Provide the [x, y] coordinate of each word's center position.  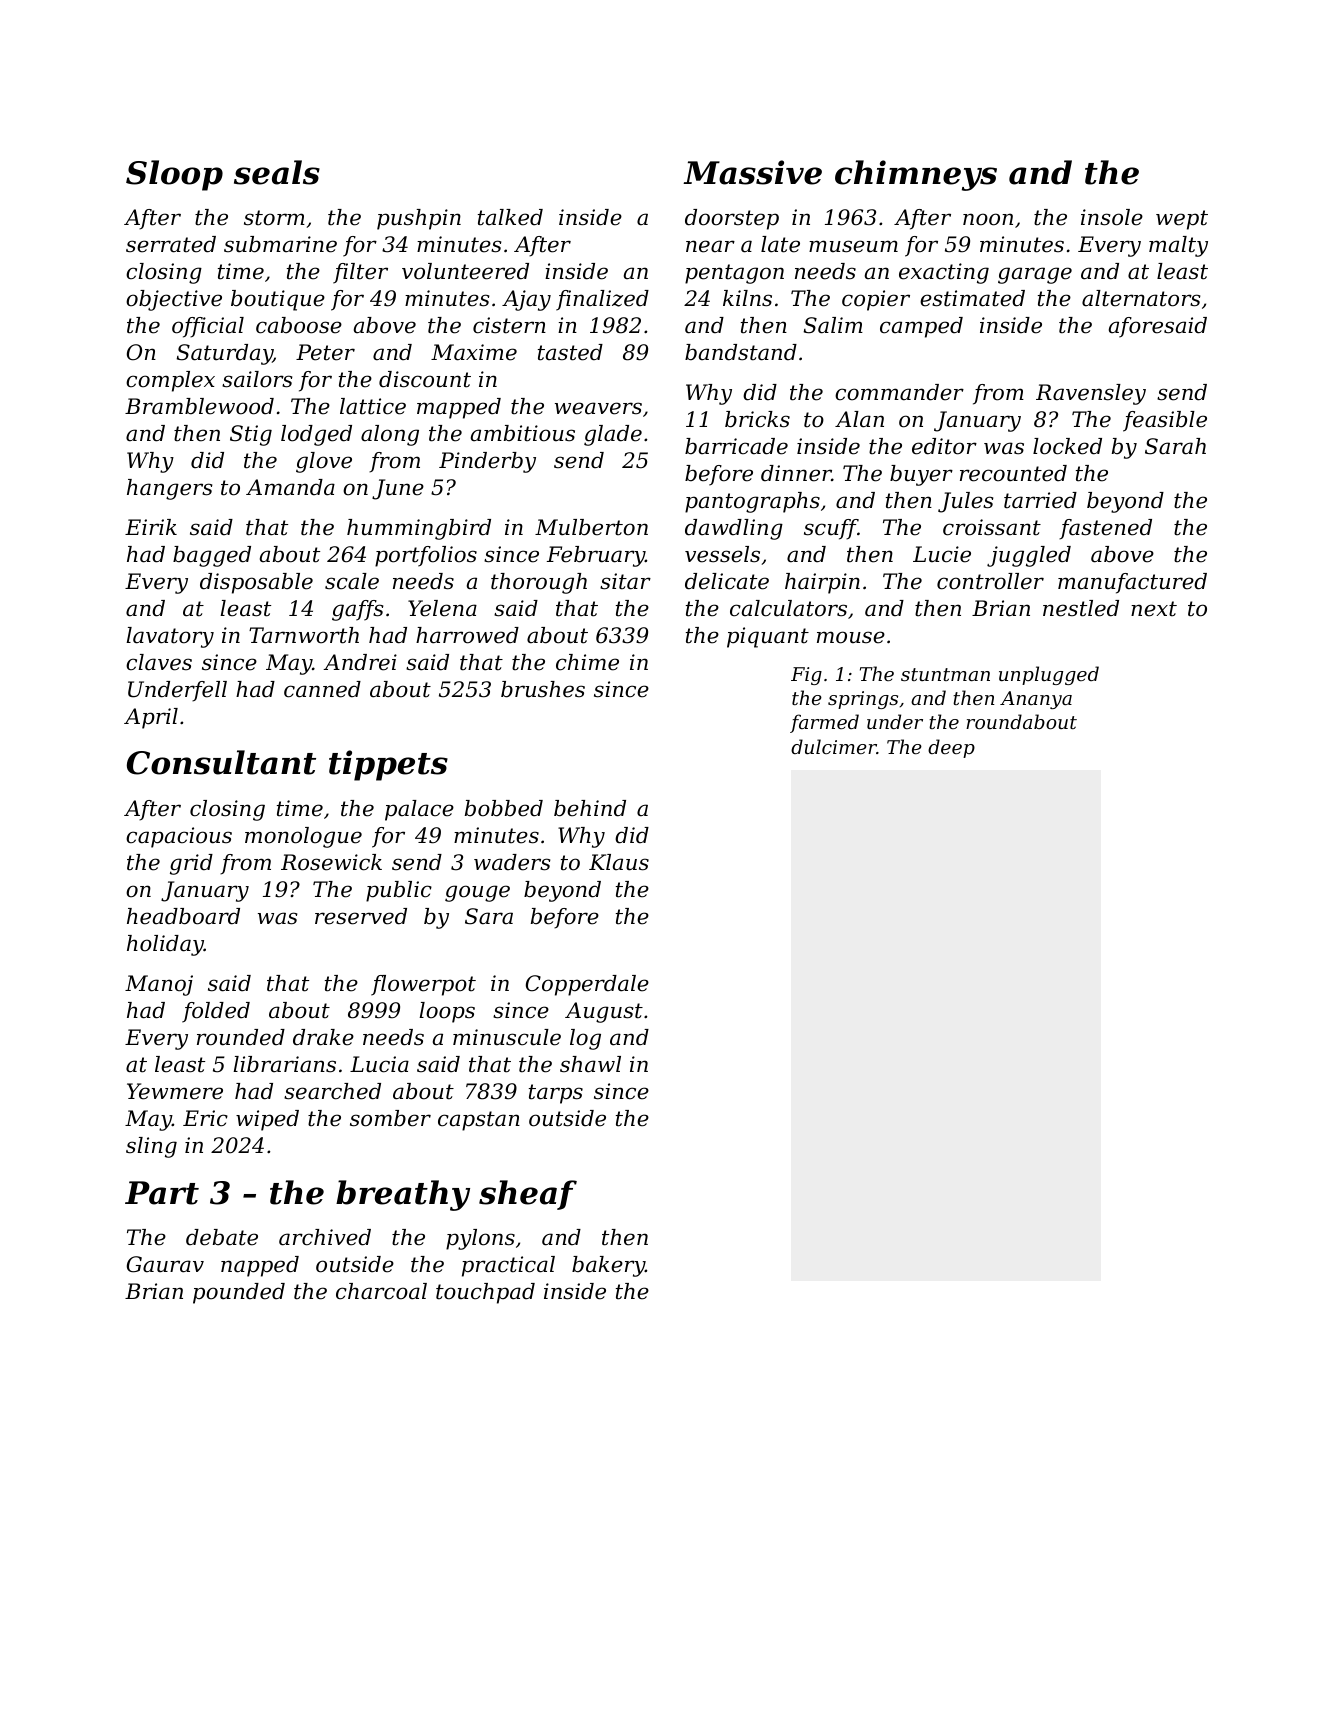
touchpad [485, 1293]
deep [951, 748]
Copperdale [587, 985]
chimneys [916, 175]
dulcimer [834, 746]
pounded [239, 1293]
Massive [752, 172]
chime [587, 662]
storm [274, 218]
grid [191, 864]
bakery [608, 1266]
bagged [212, 556]
